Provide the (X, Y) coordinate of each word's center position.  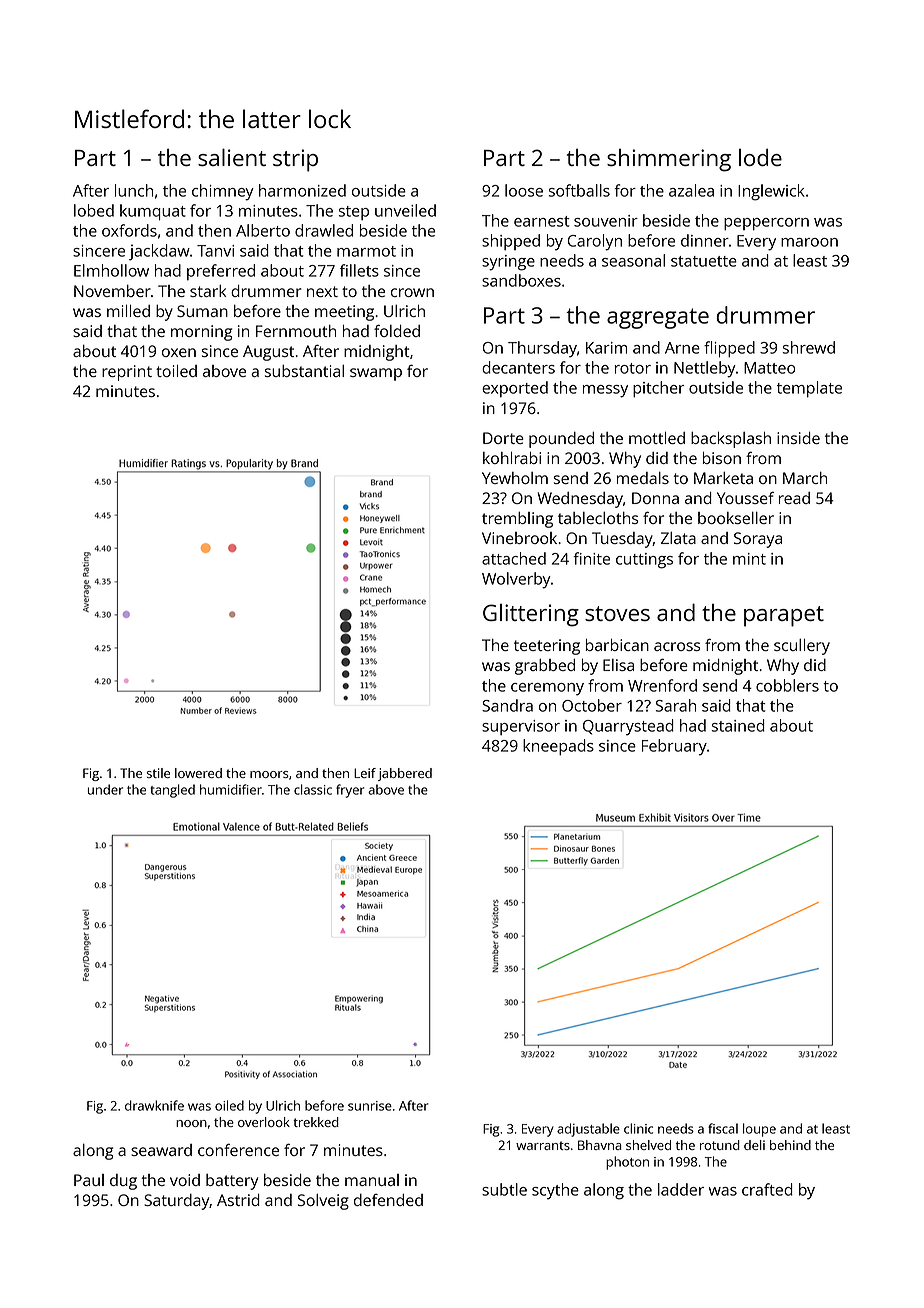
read (794, 498)
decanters (518, 367)
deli (754, 1145)
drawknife (154, 1105)
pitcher (658, 389)
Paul (89, 1180)
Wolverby (516, 580)
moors (269, 774)
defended (388, 1200)
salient (232, 157)
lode (760, 157)
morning (201, 333)
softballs (579, 190)
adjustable (588, 1130)
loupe (759, 1130)
